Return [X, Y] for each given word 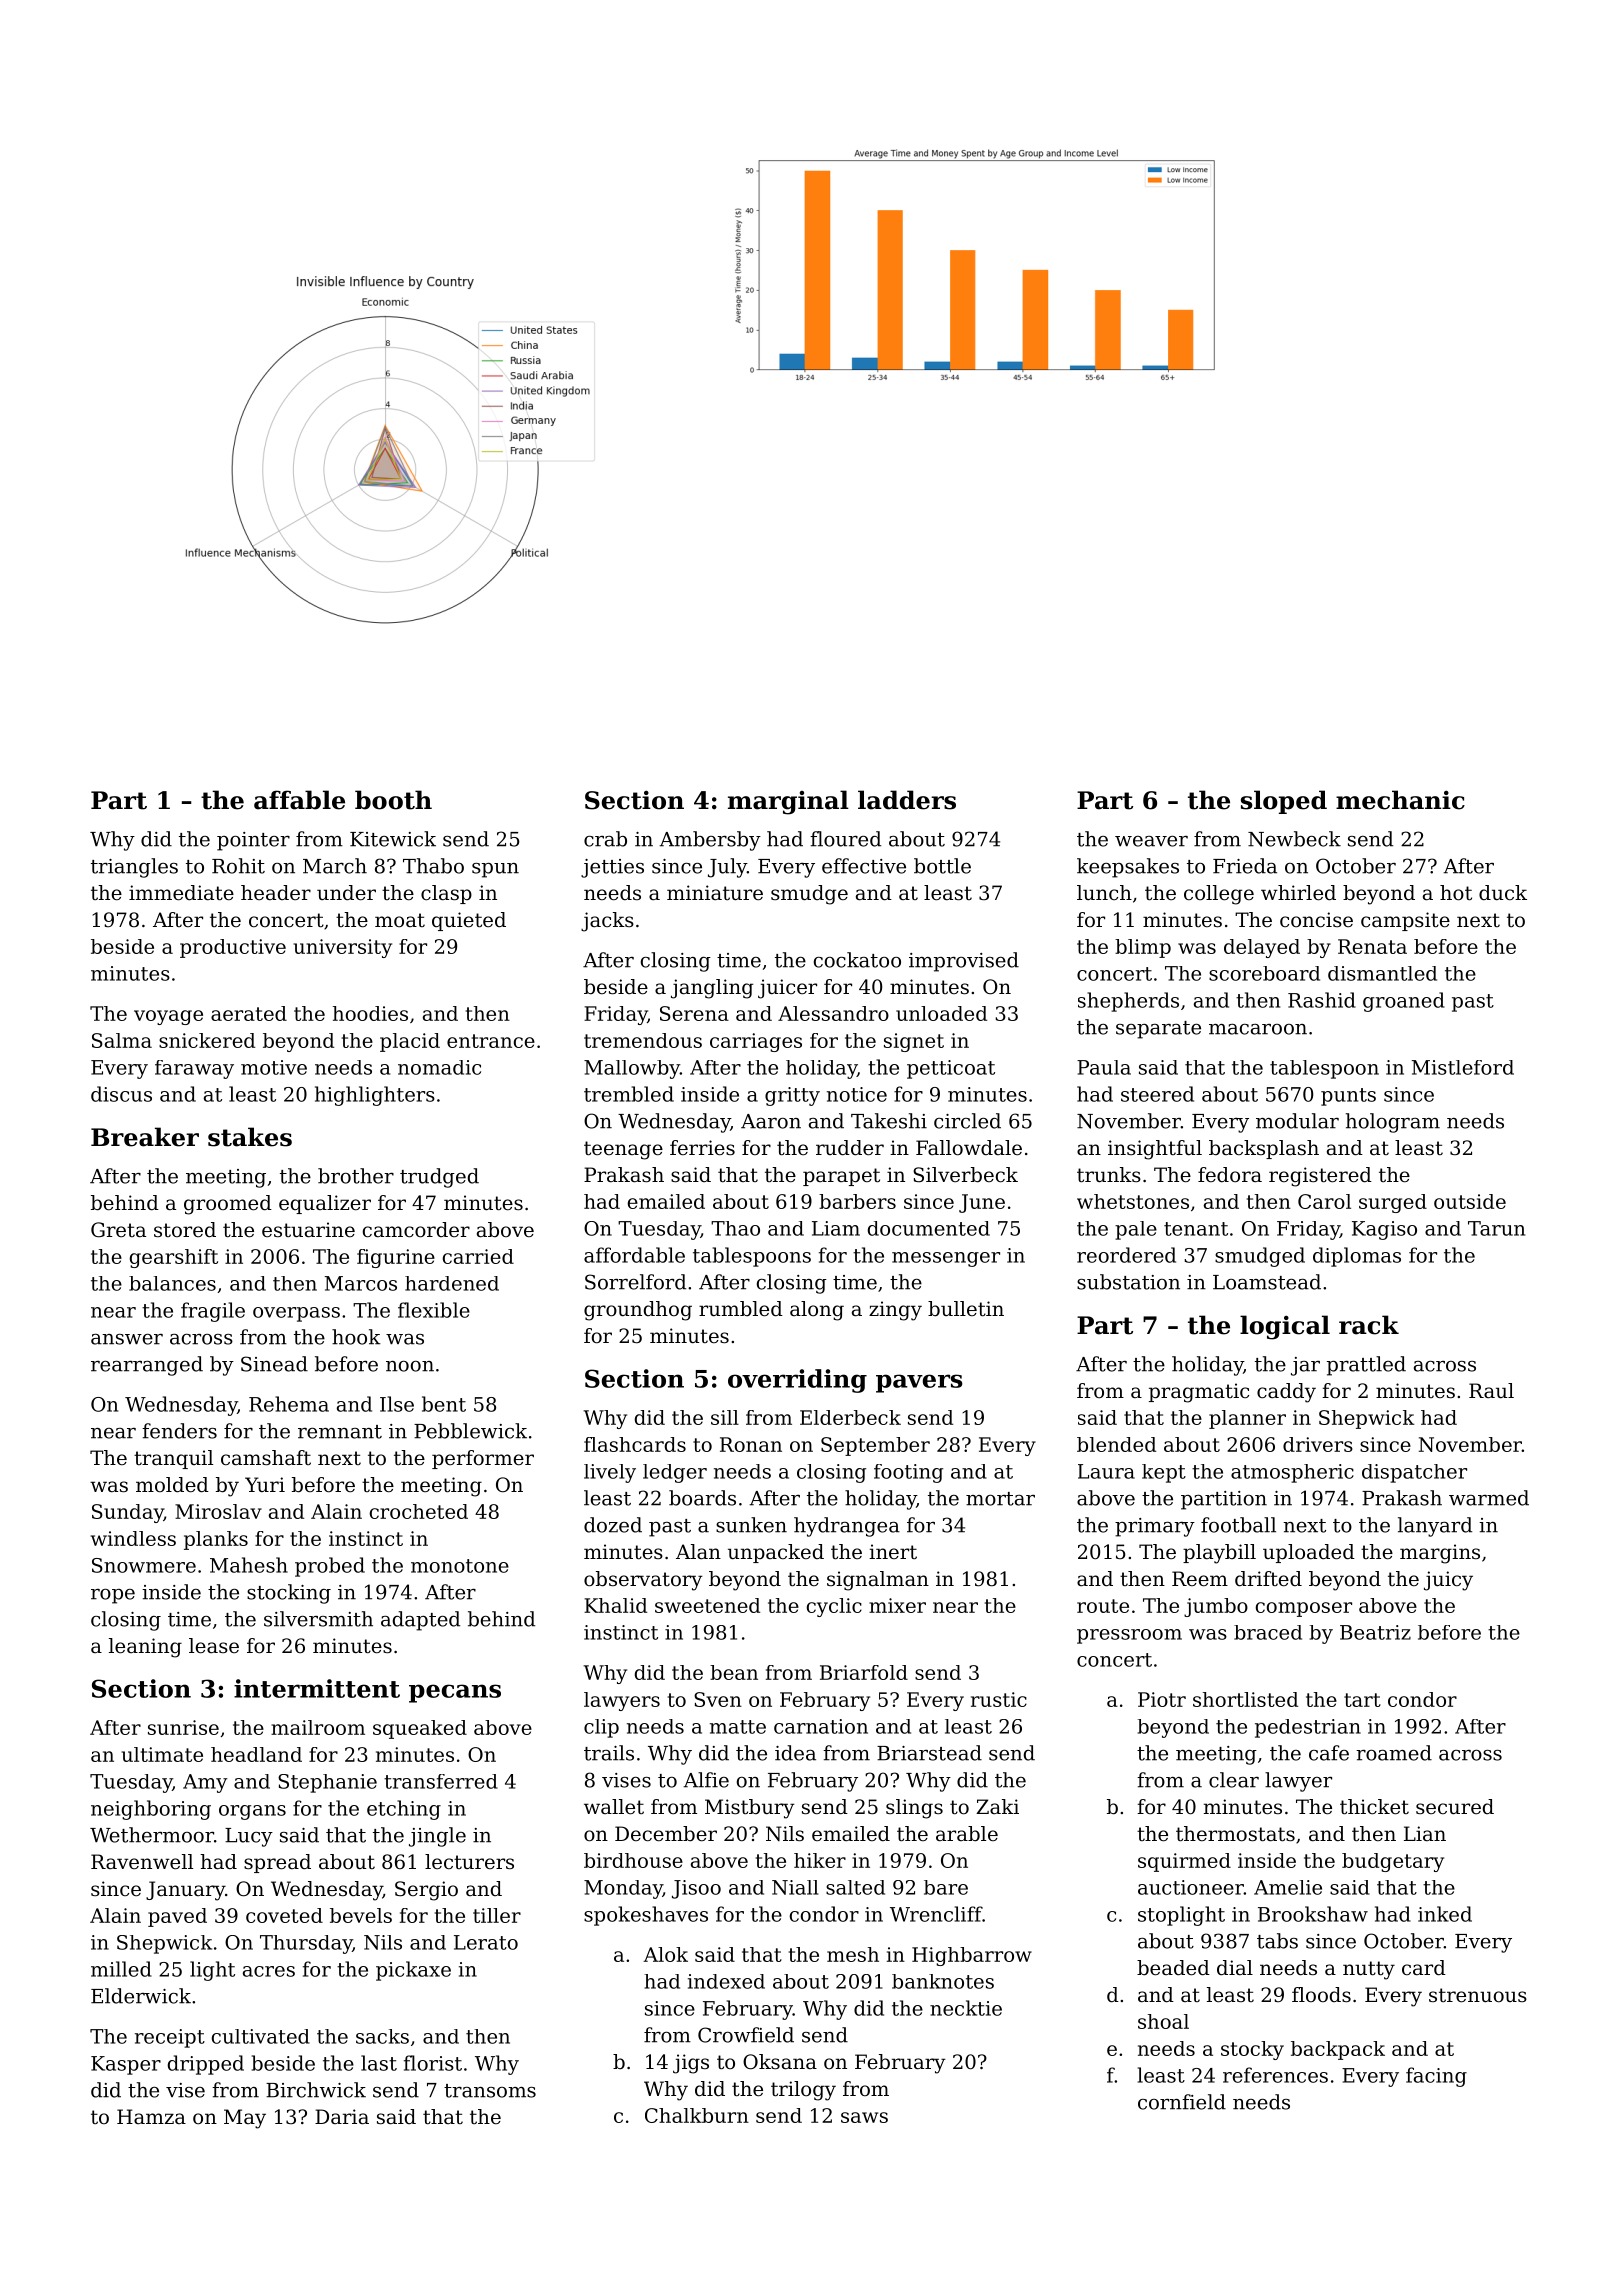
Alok [665, 1954]
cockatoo [857, 960]
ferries [702, 1148]
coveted [284, 1915]
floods [1321, 1995]
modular [1297, 1121]
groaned [1404, 1002]
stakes [250, 1137]
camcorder [416, 1230]
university [343, 948]
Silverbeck [965, 1175]
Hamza [151, 2117]
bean [734, 1672]
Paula [1104, 1067]
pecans [455, 1693]
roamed [1394, 1753]
